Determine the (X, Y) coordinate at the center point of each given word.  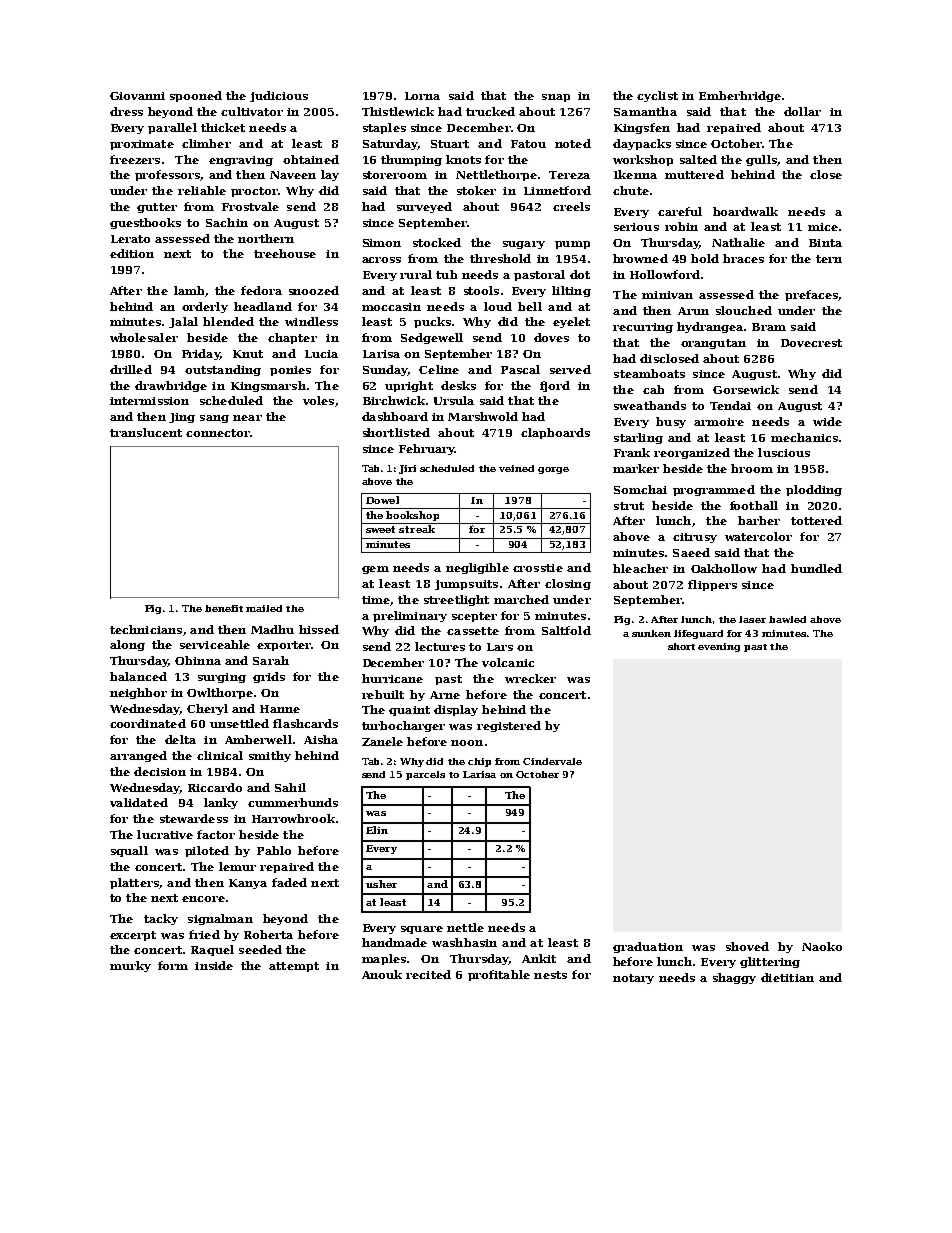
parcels (425, 775)
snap (556, 98)
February (427, 449)
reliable (202, 190)
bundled (816, 568)
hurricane (392, 678)
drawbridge (171, 386)
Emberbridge (740, 96)
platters (134, 883)
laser (752, 619)
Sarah (271, 660)
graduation (648, 947)
